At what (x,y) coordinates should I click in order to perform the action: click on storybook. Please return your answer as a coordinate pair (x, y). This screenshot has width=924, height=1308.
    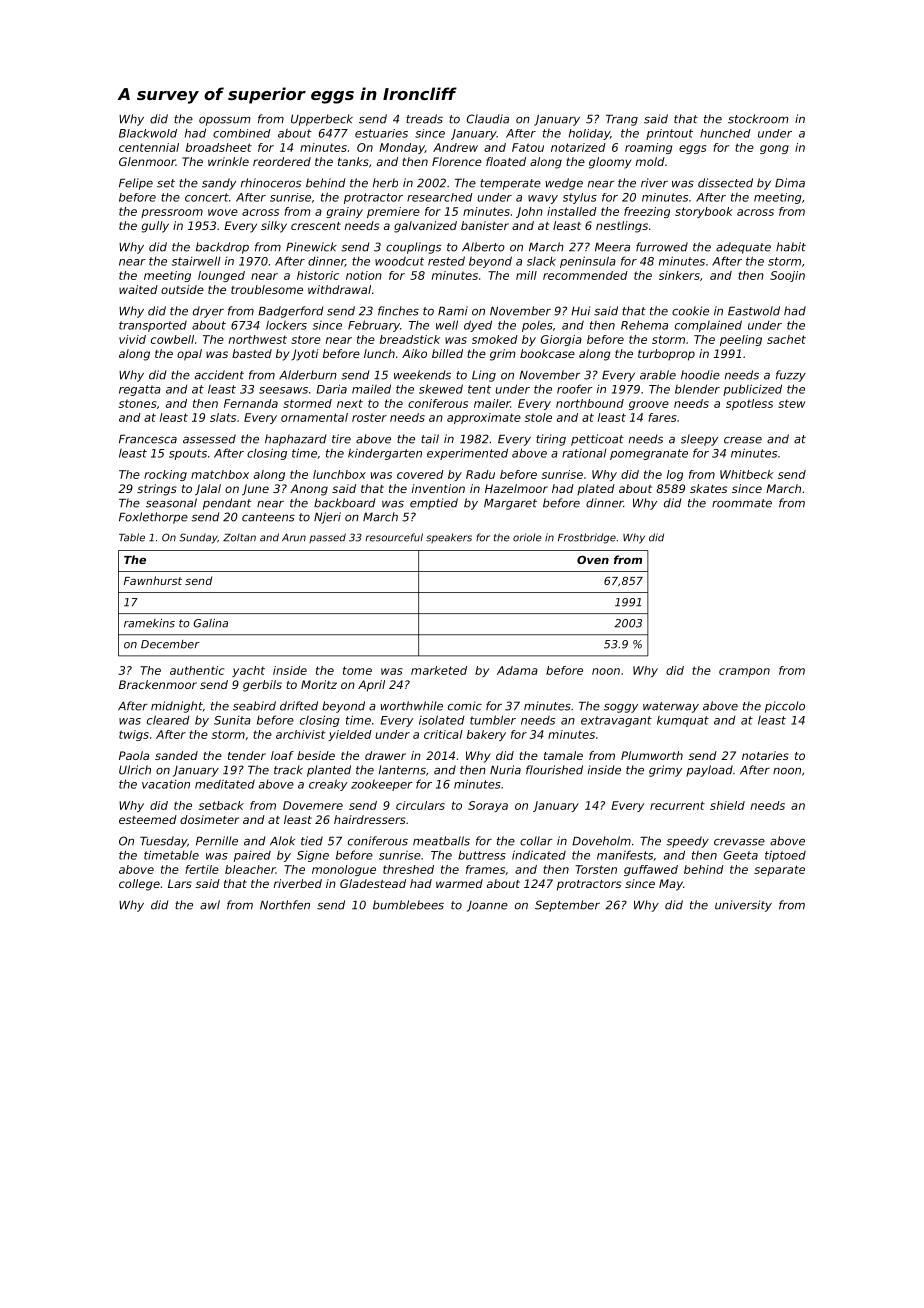
    Looking at the image, I should click on (704, 212).
